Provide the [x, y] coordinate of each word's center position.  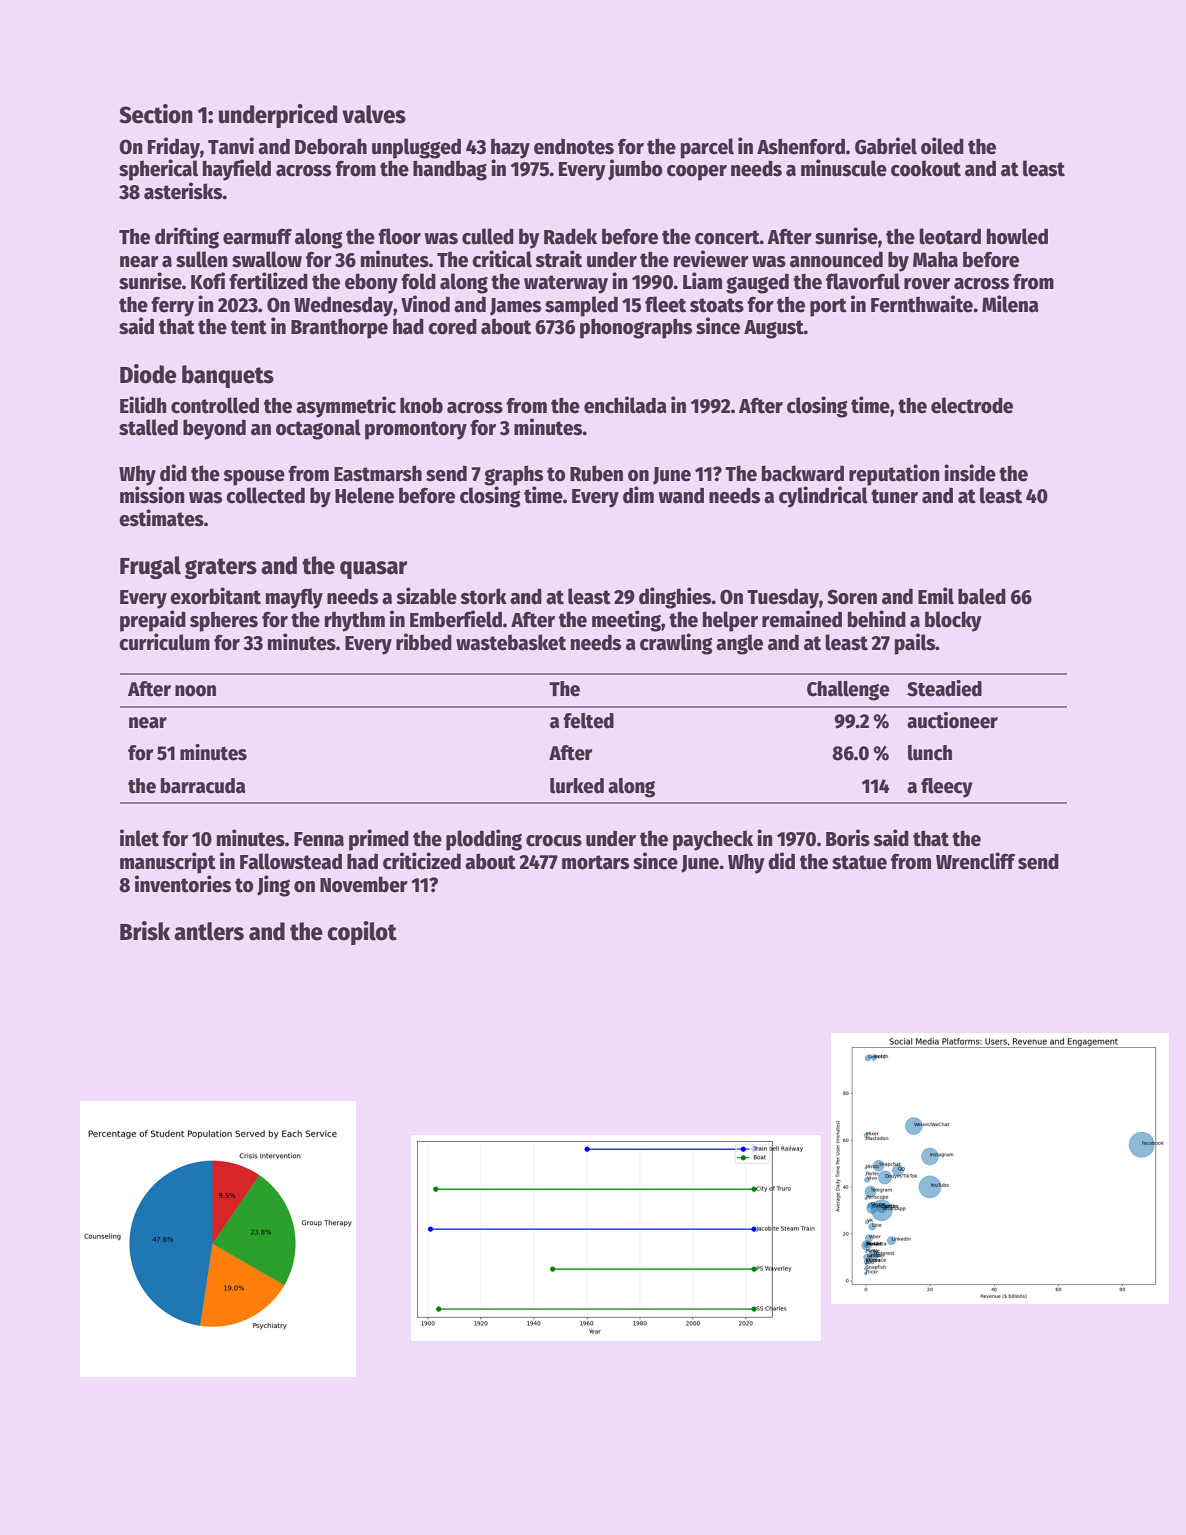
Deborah [331, 146]
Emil [936, 596]
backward [803, 473]
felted [588, 721]
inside [970, 473]
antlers [209, 931]
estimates [161, 518]
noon [195, 691]
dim [638, 495]
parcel [707, 148]
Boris [848, 838]
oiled [942, 146]
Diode [148, 374]
